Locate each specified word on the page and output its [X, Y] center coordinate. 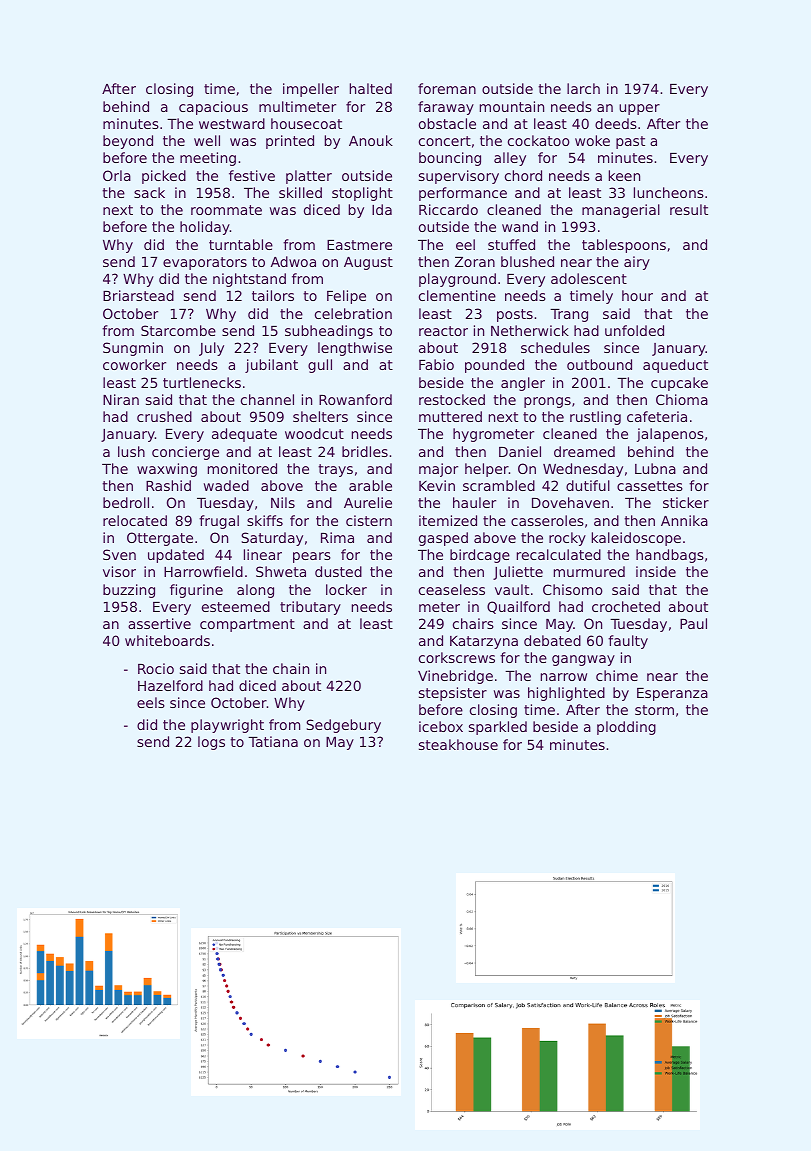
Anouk [371, 140]
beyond [128, 142]
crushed [164, 416]
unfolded [634, 330]
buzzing [129, 591]
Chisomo [573, 589]
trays [335, 470]
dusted [338, 571]
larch [583, 88]
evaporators [205, 263]
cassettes [650, 486]
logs [211, 743]
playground [457, 280]
